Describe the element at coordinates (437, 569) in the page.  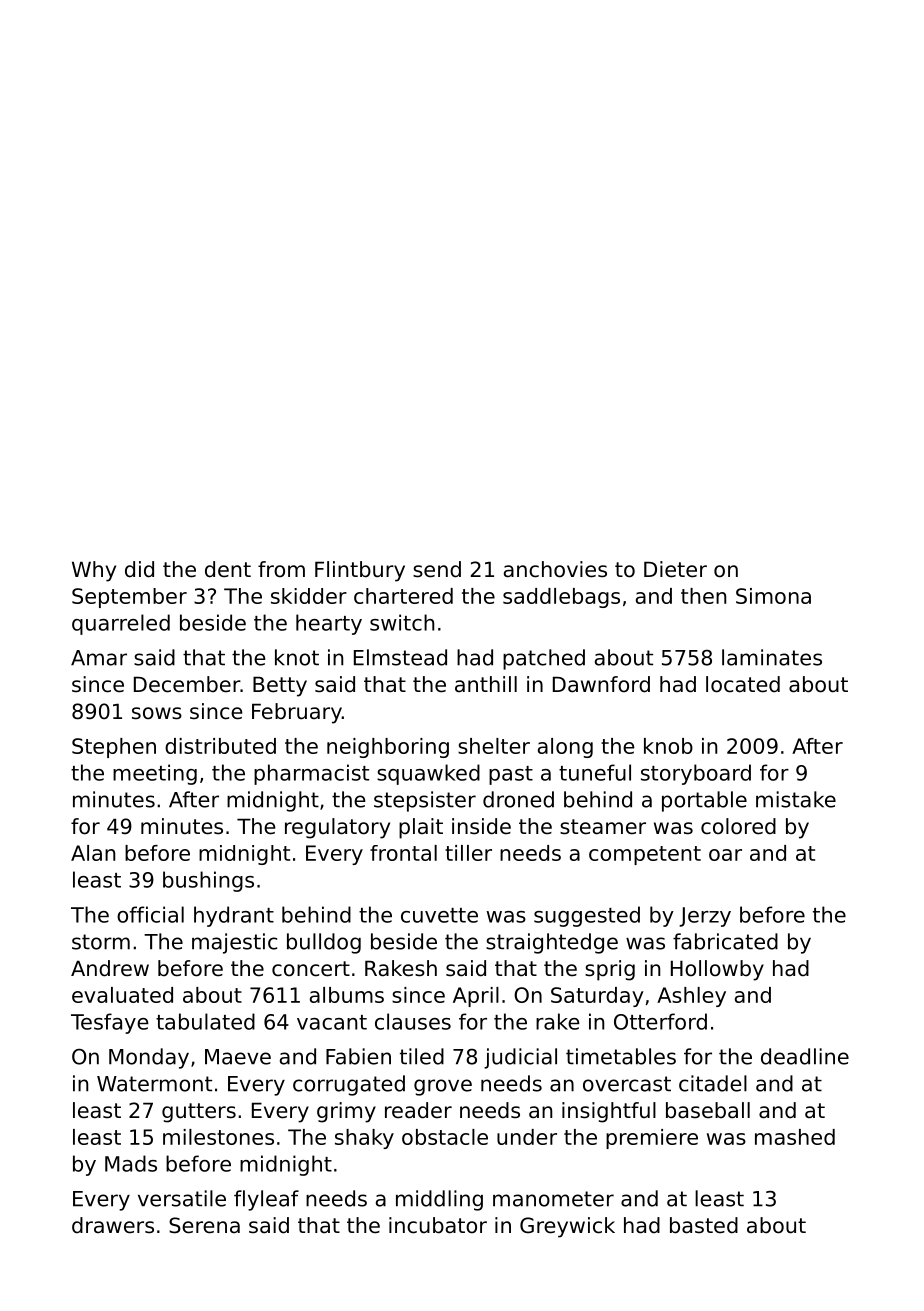
I see `send` at that location.
